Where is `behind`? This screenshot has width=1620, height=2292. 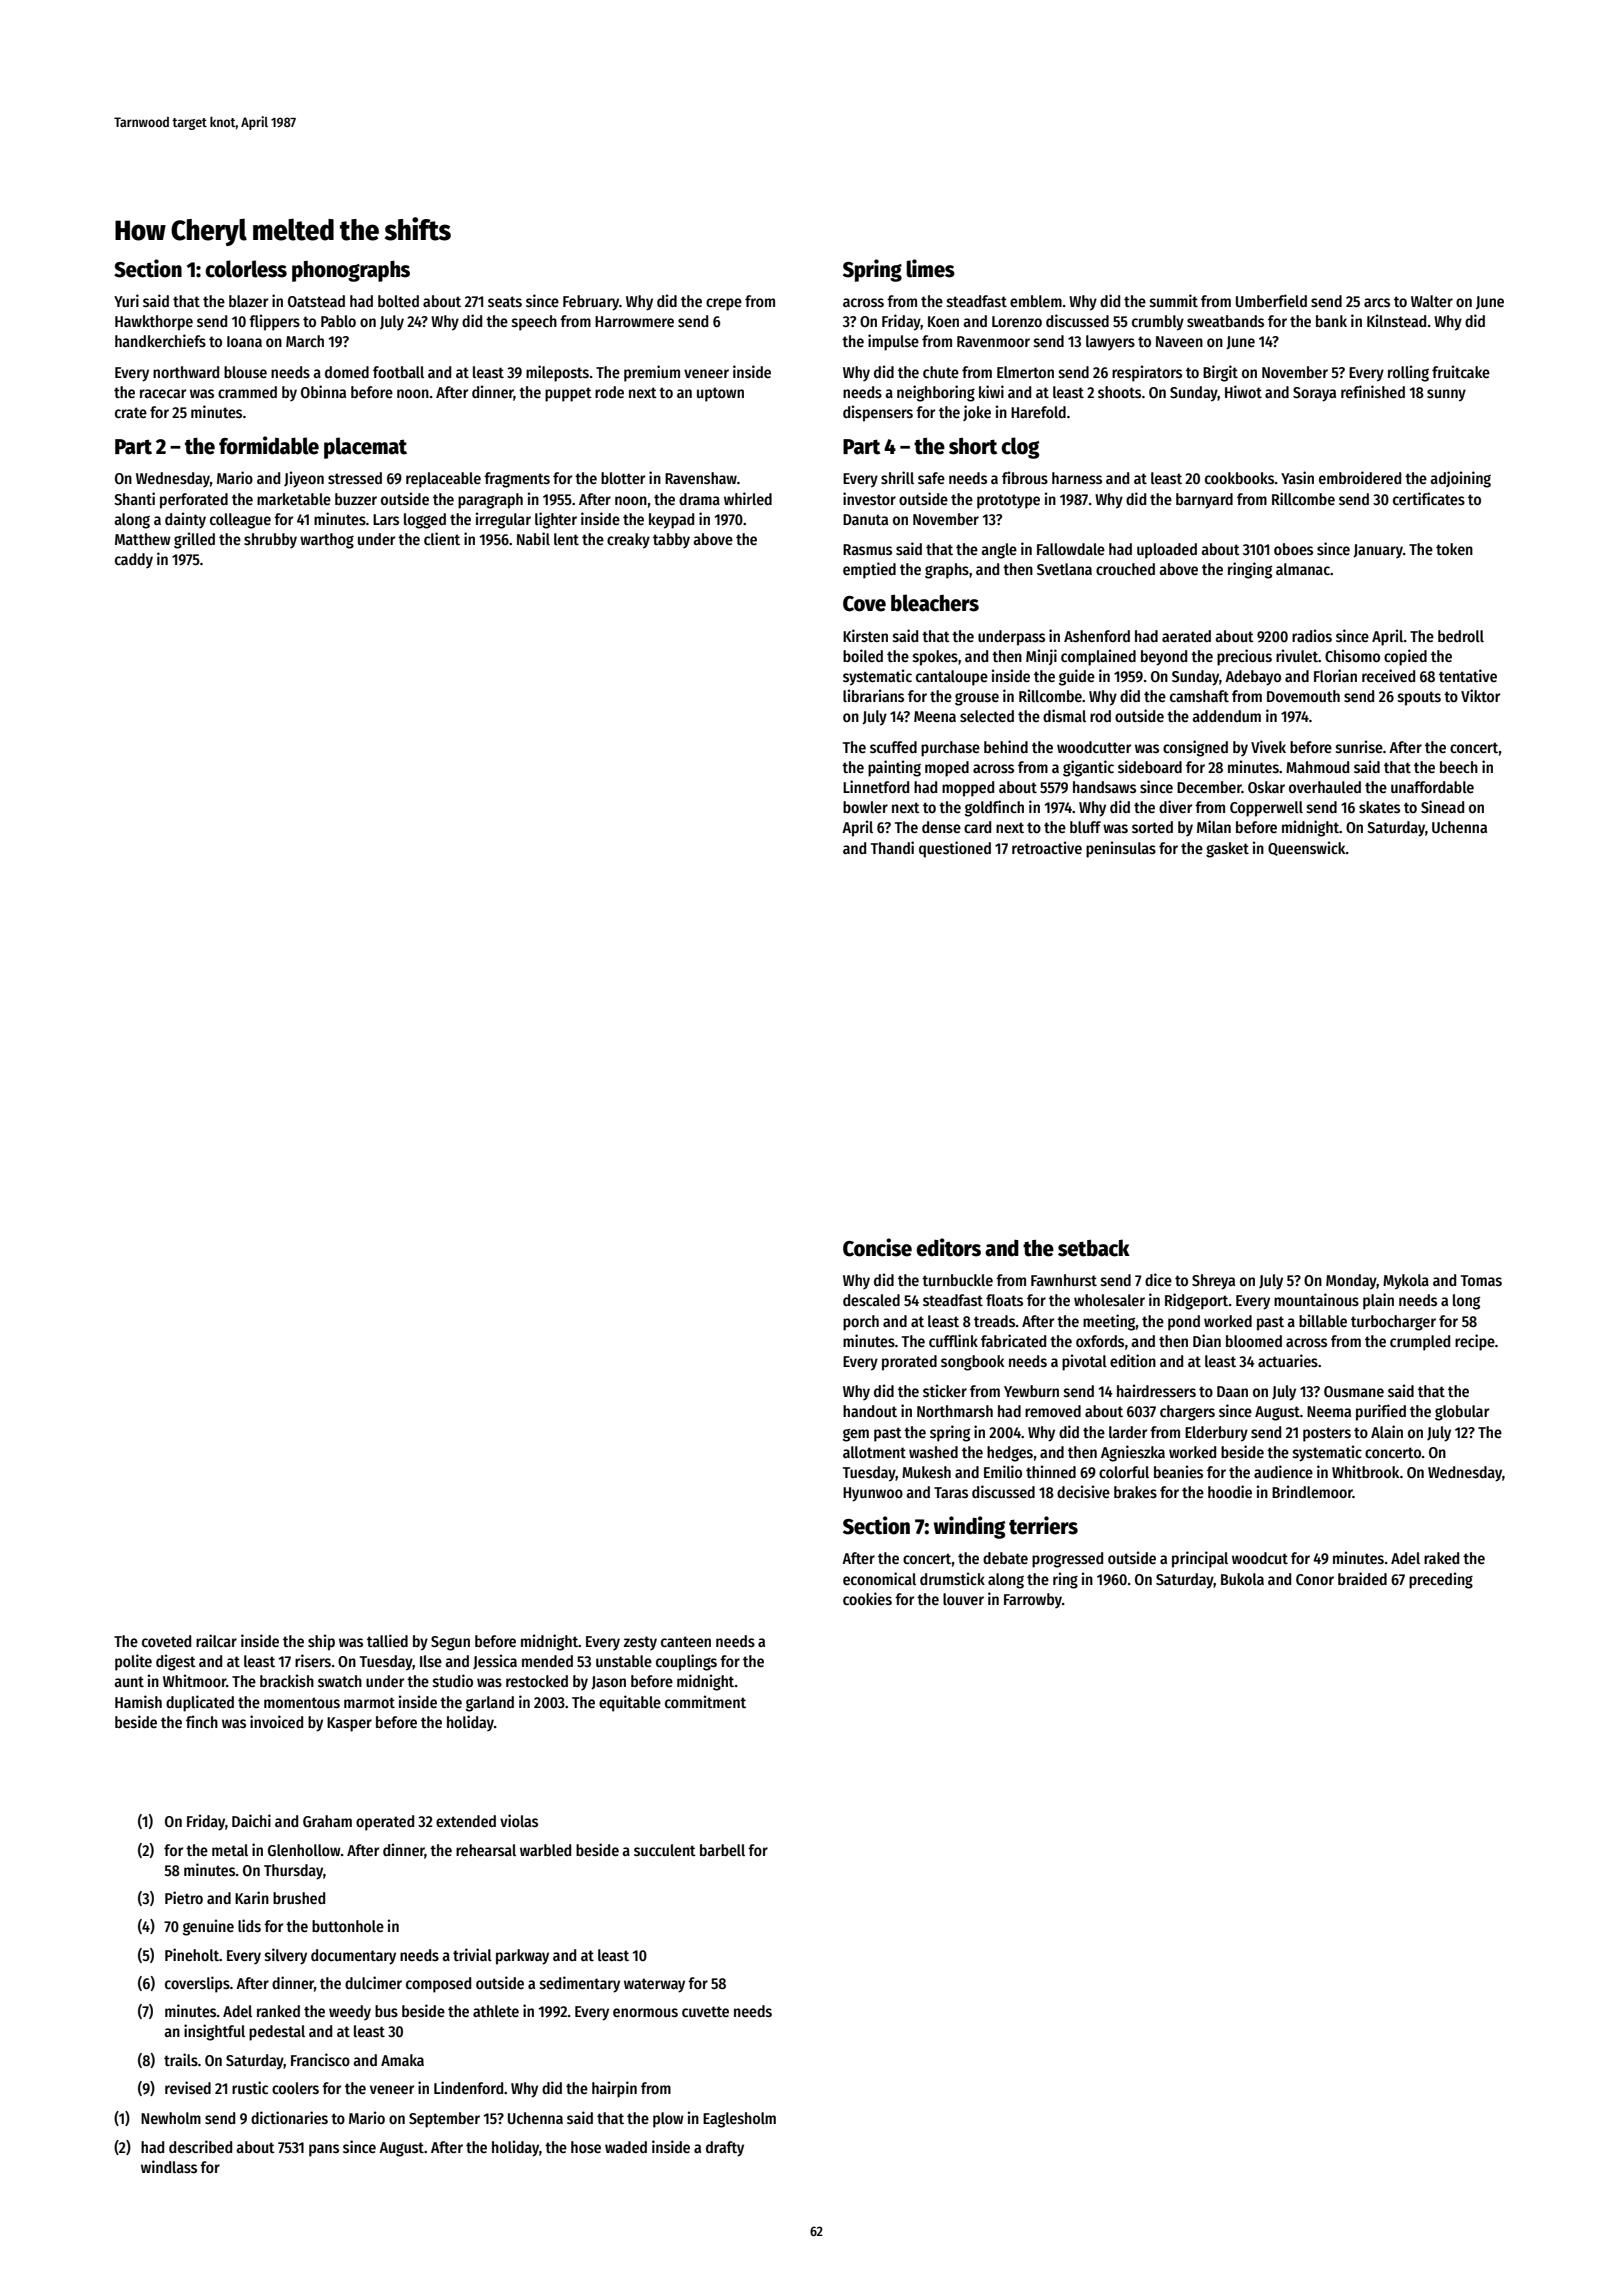 behind is located at coordinates (1006, 746).
